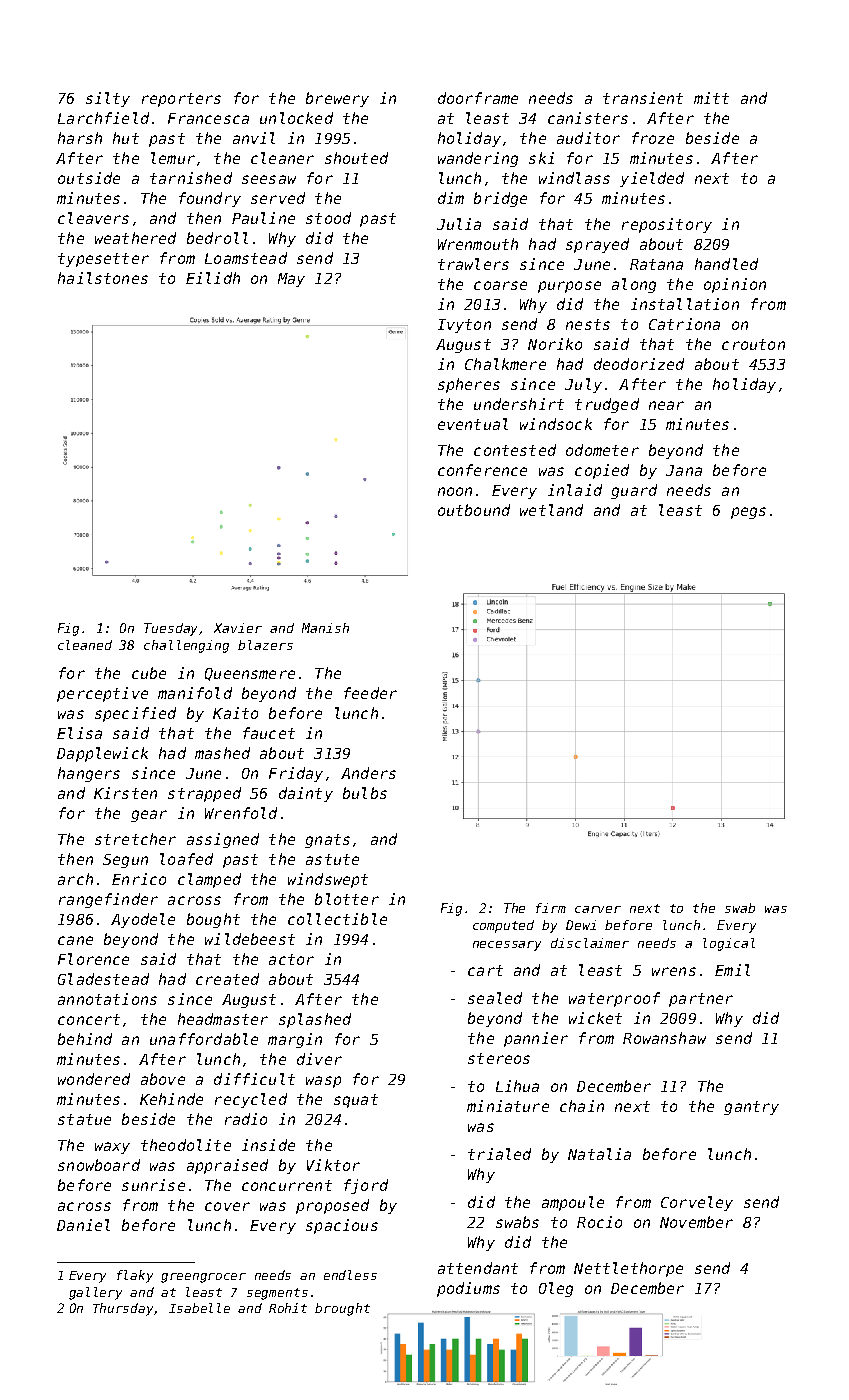 This screenshot has width=849, height=1400. What do you see at coordinates (748, 513) in the screenshot?
I see `pegs` at bounding box center [748, 513].
